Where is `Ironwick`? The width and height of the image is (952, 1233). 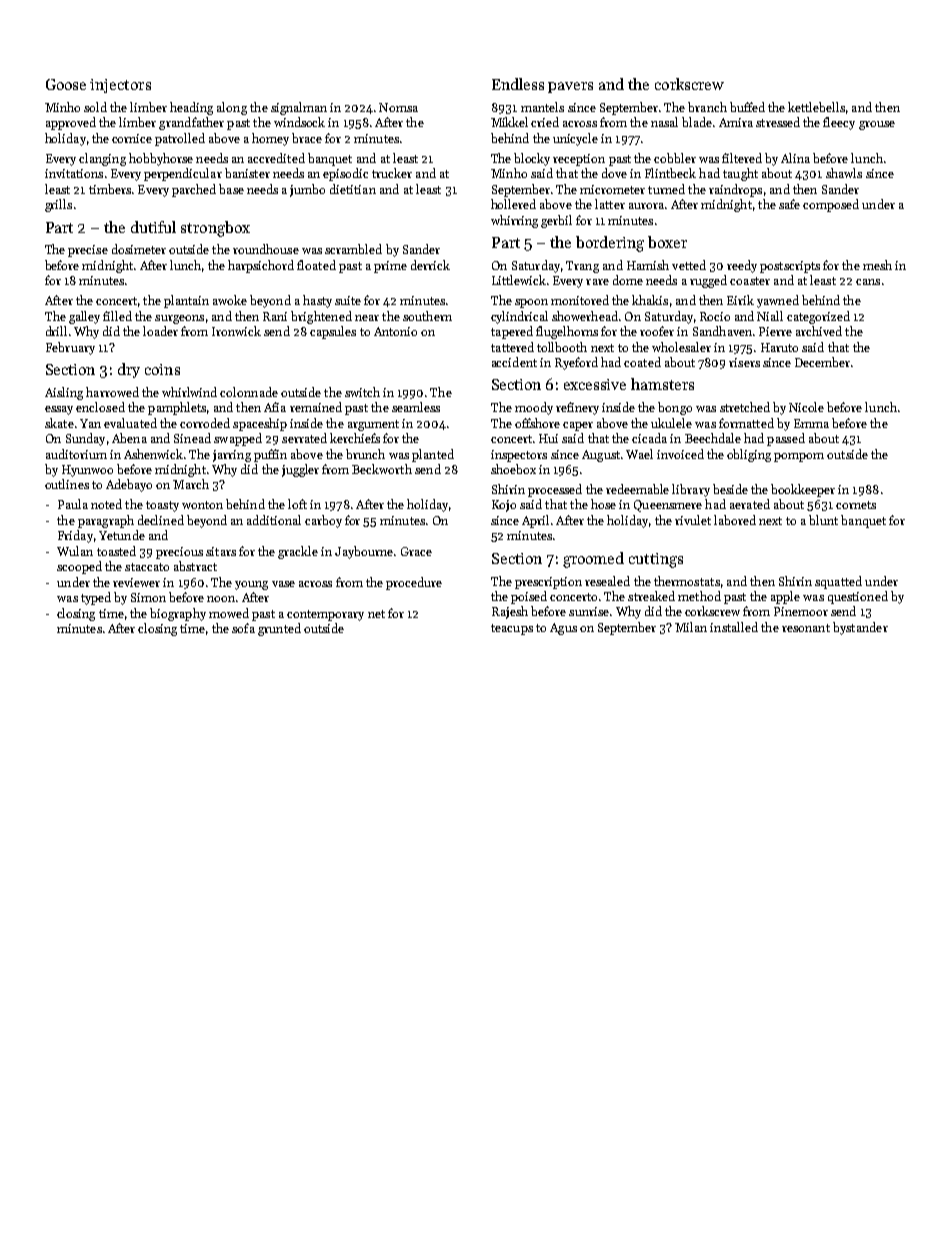 Ironwick is located at coordinates (236, 331).
